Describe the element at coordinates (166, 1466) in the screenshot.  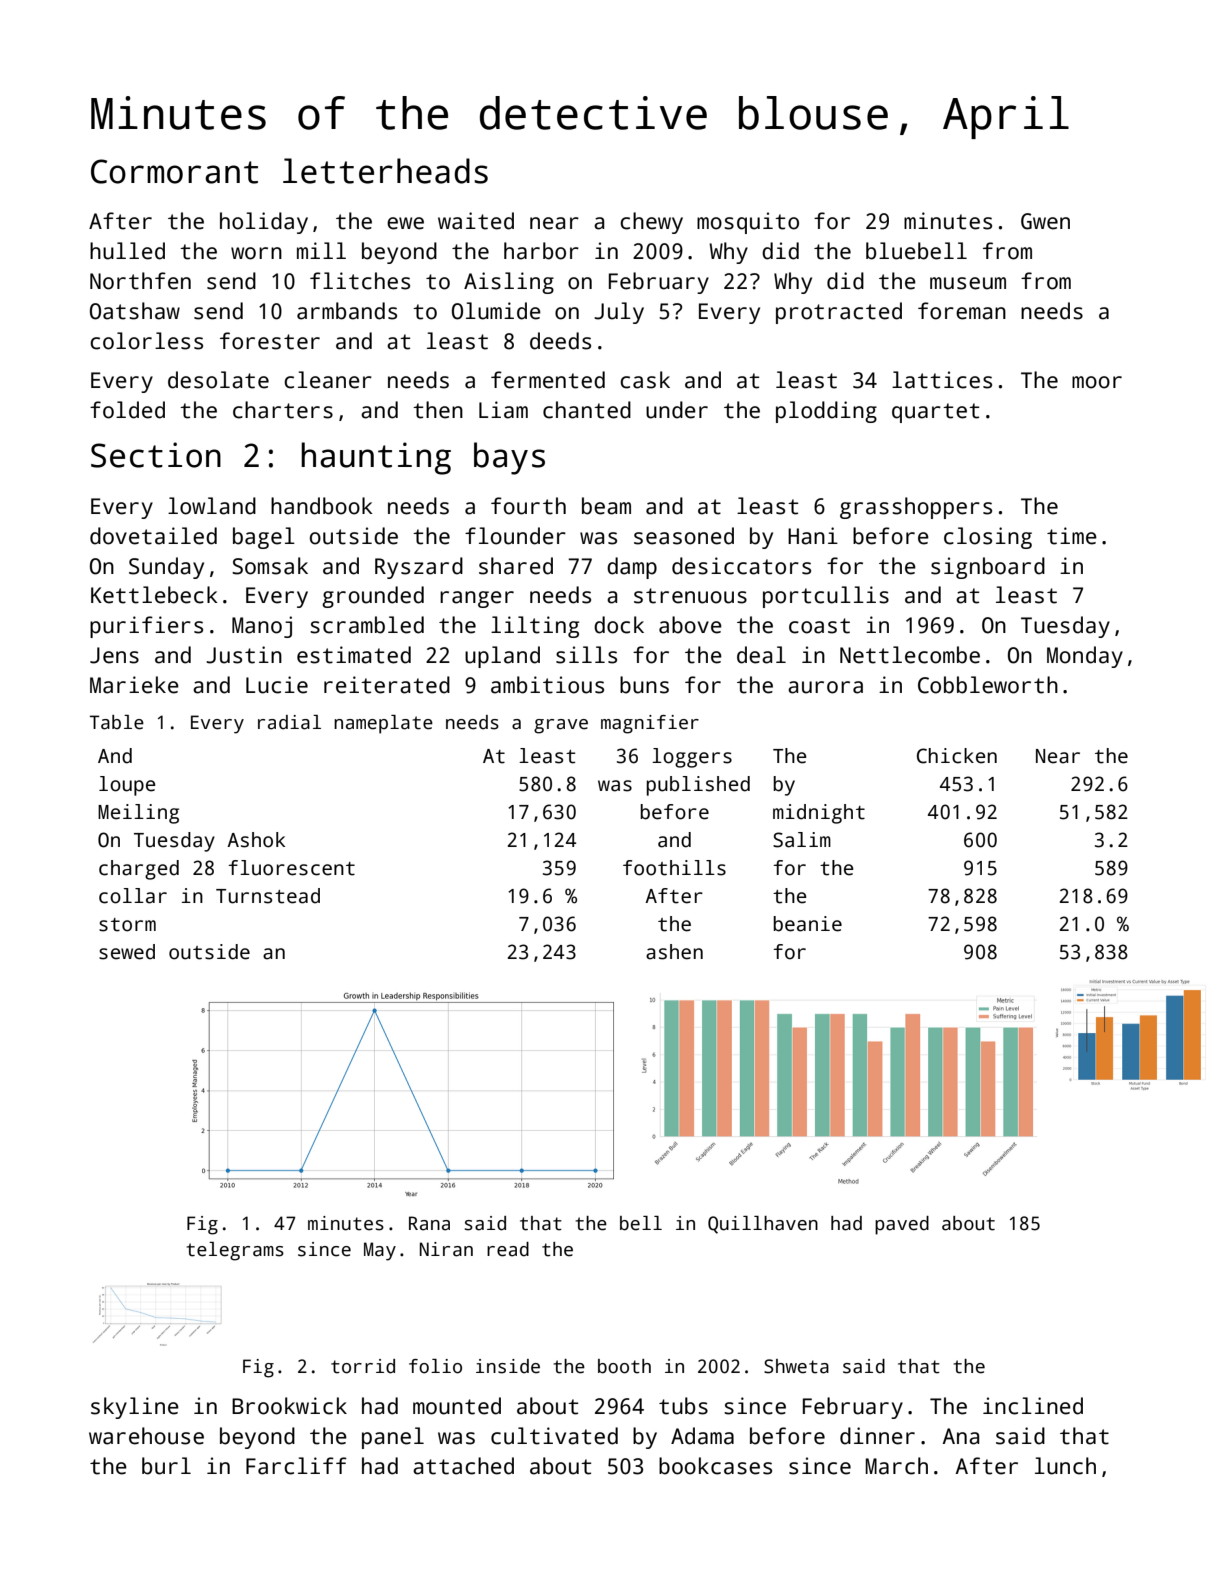
I see `burl` at that location.
